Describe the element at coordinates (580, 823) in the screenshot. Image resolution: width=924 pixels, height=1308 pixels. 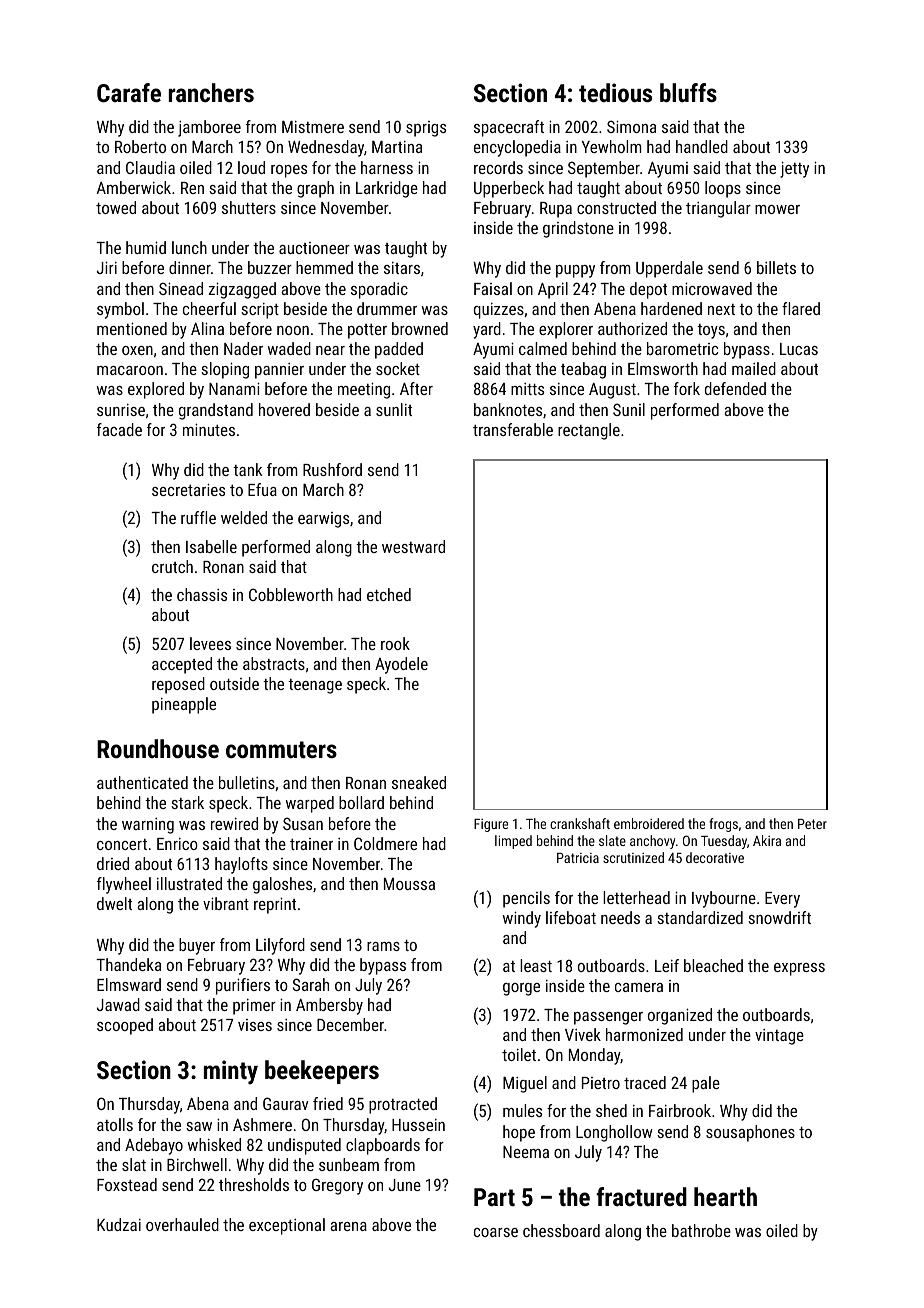
I see `crankshaft` at that location.
